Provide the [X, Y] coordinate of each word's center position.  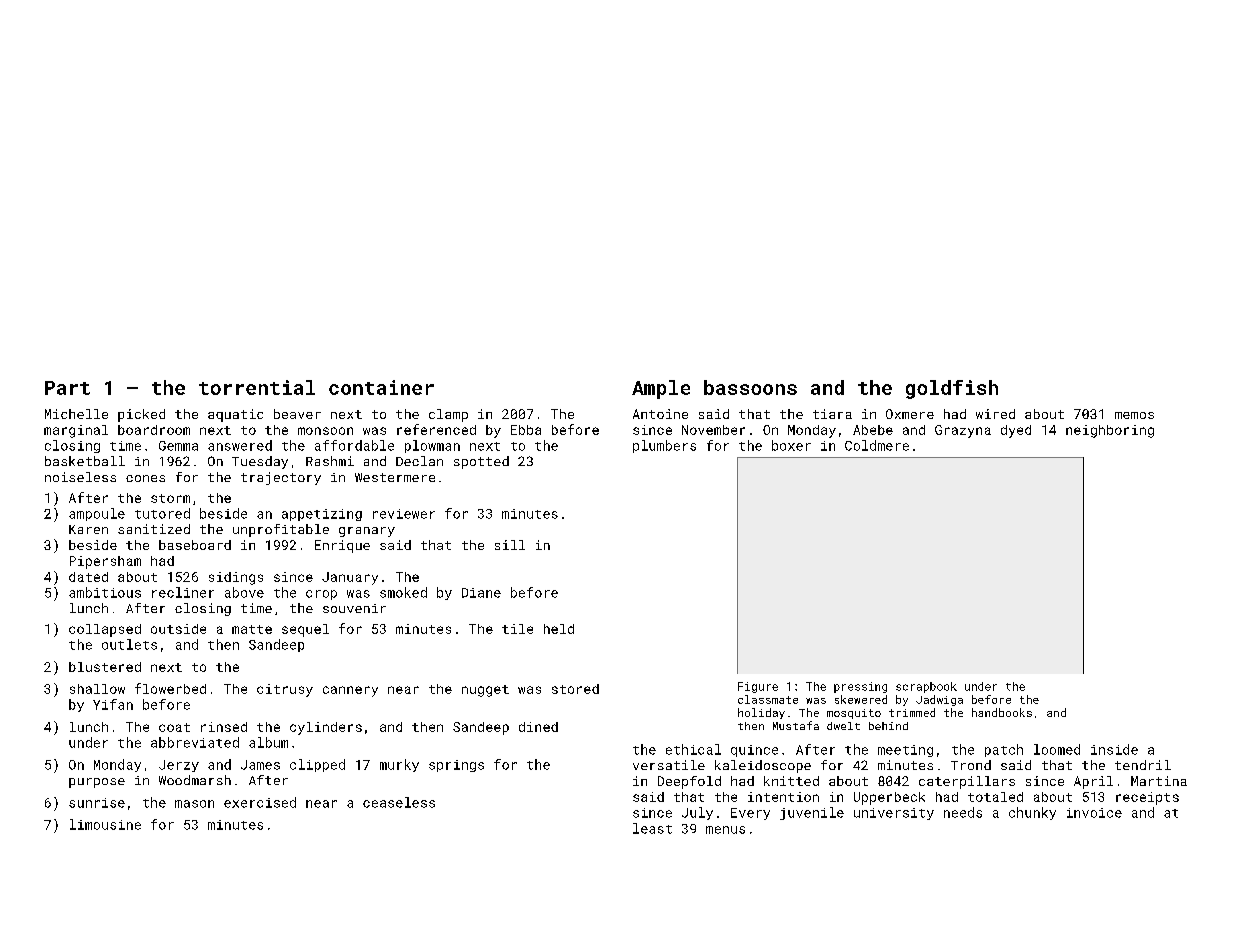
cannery [350, 691]
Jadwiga [939, 700]
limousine [105, 824]
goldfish [952, 389]
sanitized [154, 529]
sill [510, 545]
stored [575, 689]
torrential [257, 387]
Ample [661, 389]
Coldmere [877, 445]
